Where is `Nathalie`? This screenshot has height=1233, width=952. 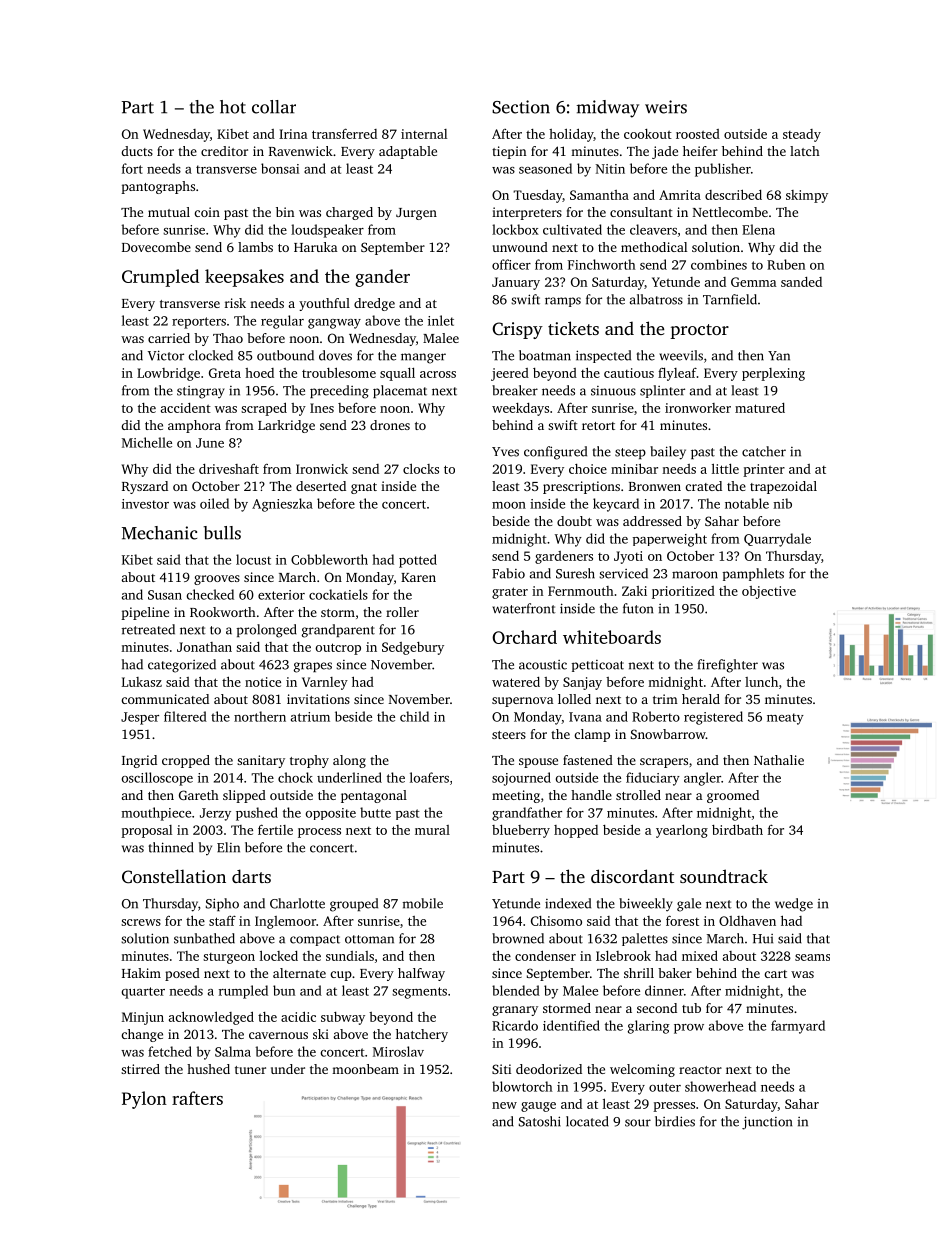 Nathalie is located at coordinates (779, 760).
